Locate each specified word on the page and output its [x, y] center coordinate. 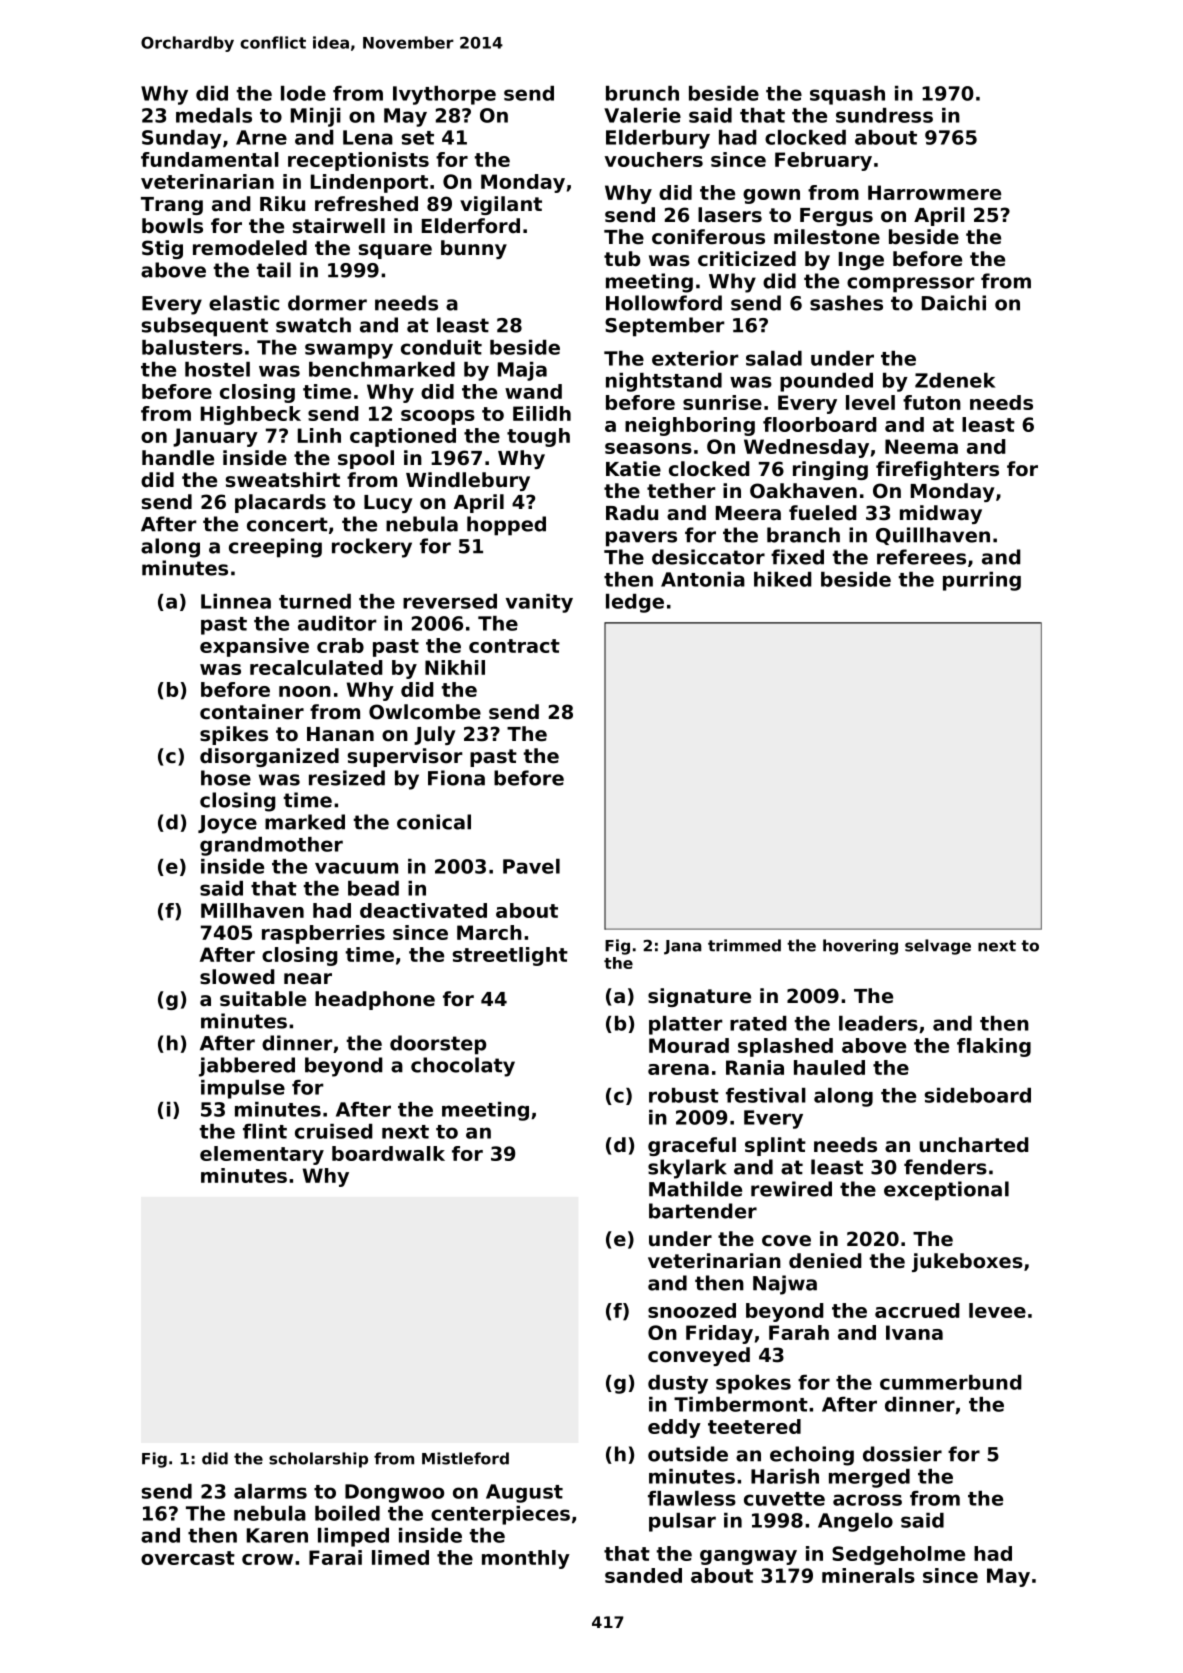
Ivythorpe [444, 95]
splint [775, 1146]
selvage [938, 947]
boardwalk [388, 1153]
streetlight [510, 956]
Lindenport [369, 183]
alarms [270, 1491]
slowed [237, 977]
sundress [884, 115]
